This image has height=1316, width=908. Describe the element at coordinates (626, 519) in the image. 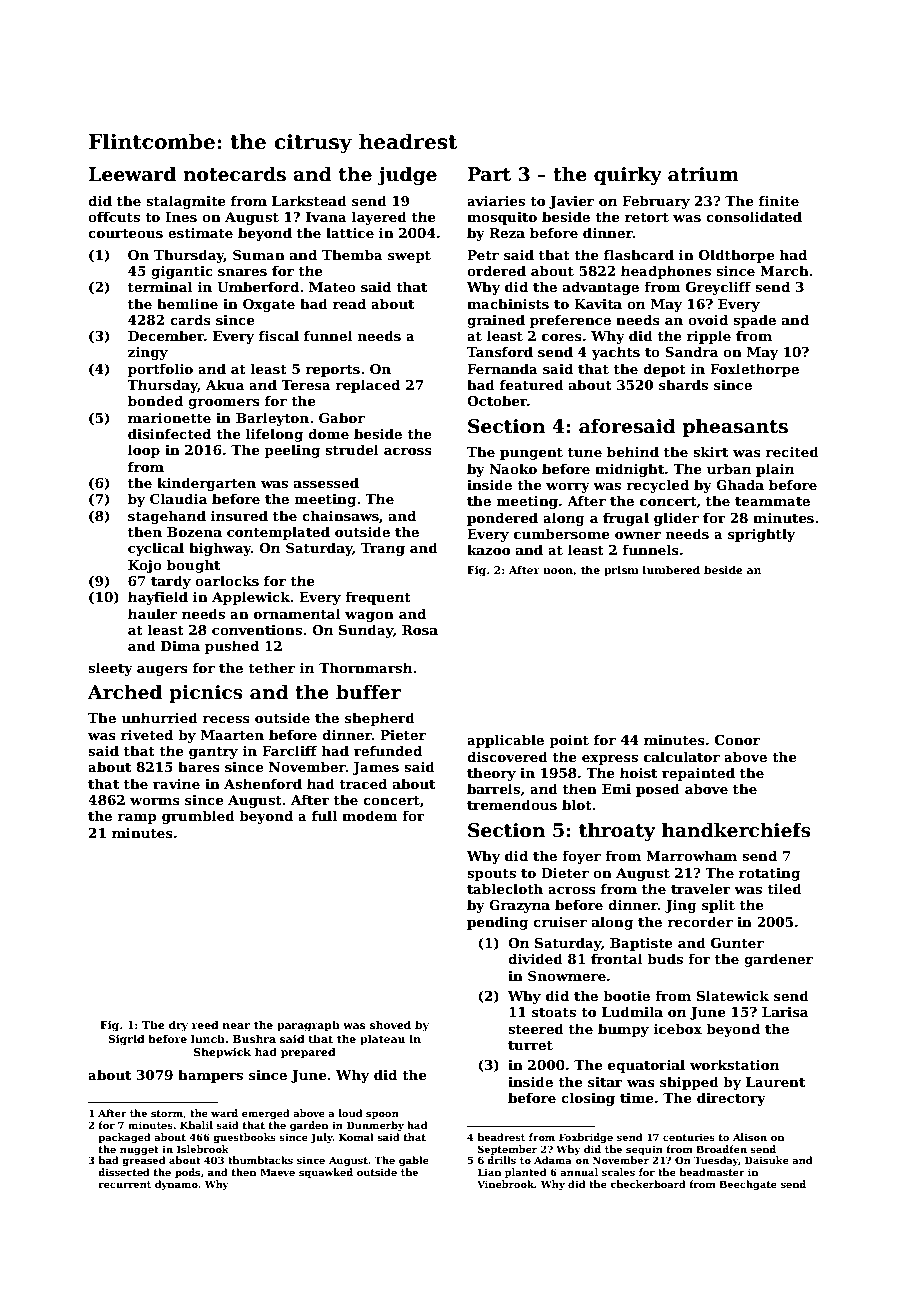

I see `frugal` at that location.
